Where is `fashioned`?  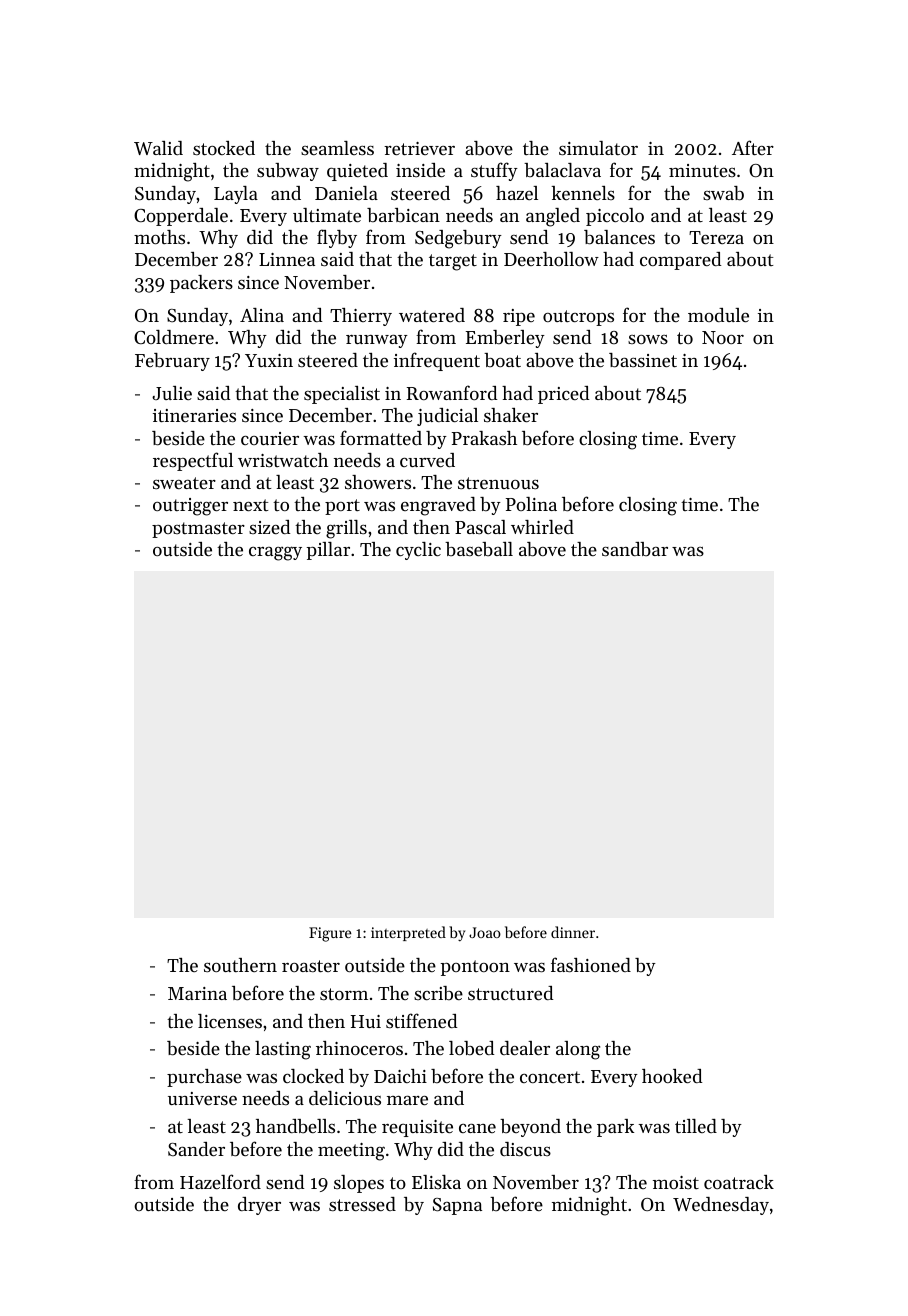 fashioned is located at coordinates (591, 964).
